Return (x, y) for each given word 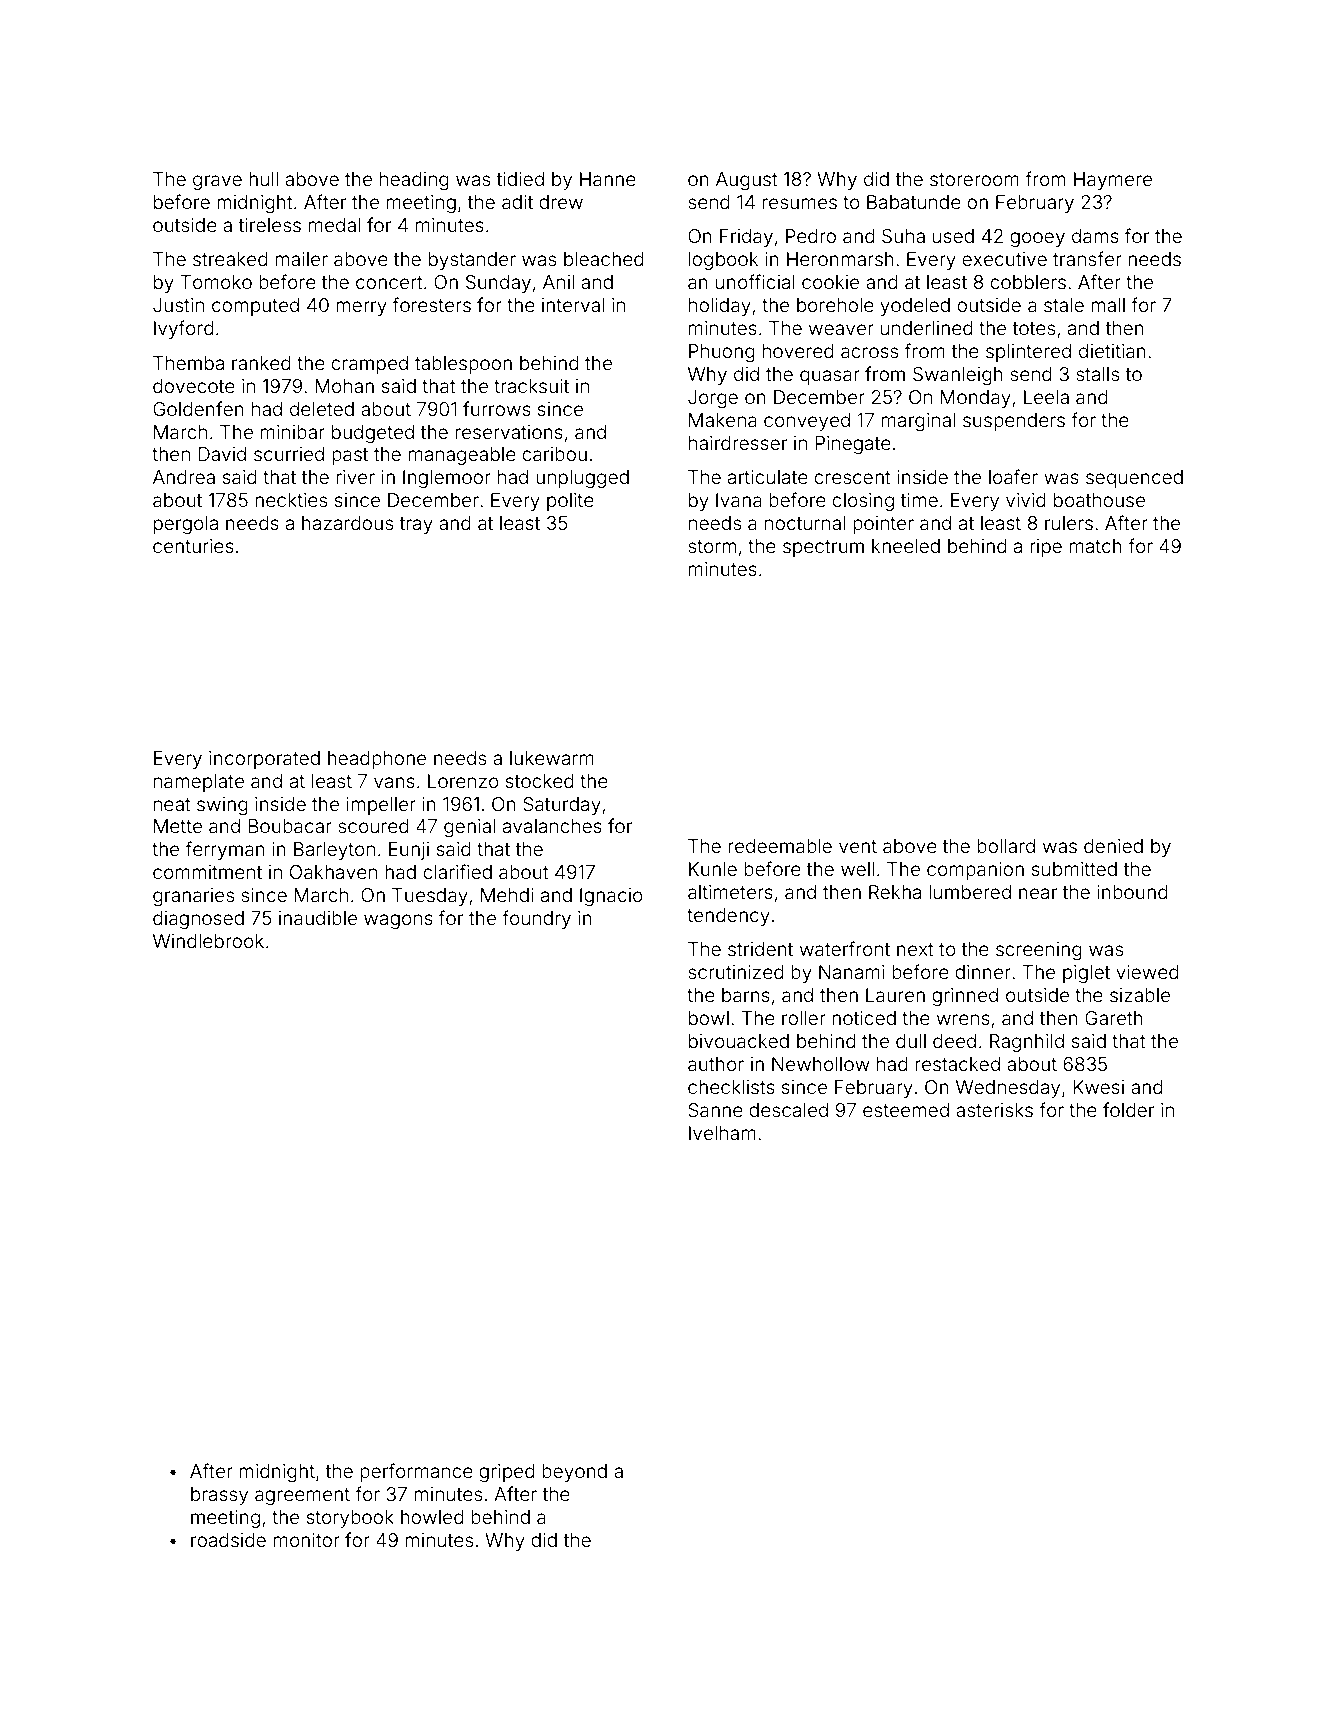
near (1038, 893)
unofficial (755, 281)
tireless (270, 225)
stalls (1097, 374)
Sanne (715, 1110)
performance (416, 1472)
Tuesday (430, 897)
